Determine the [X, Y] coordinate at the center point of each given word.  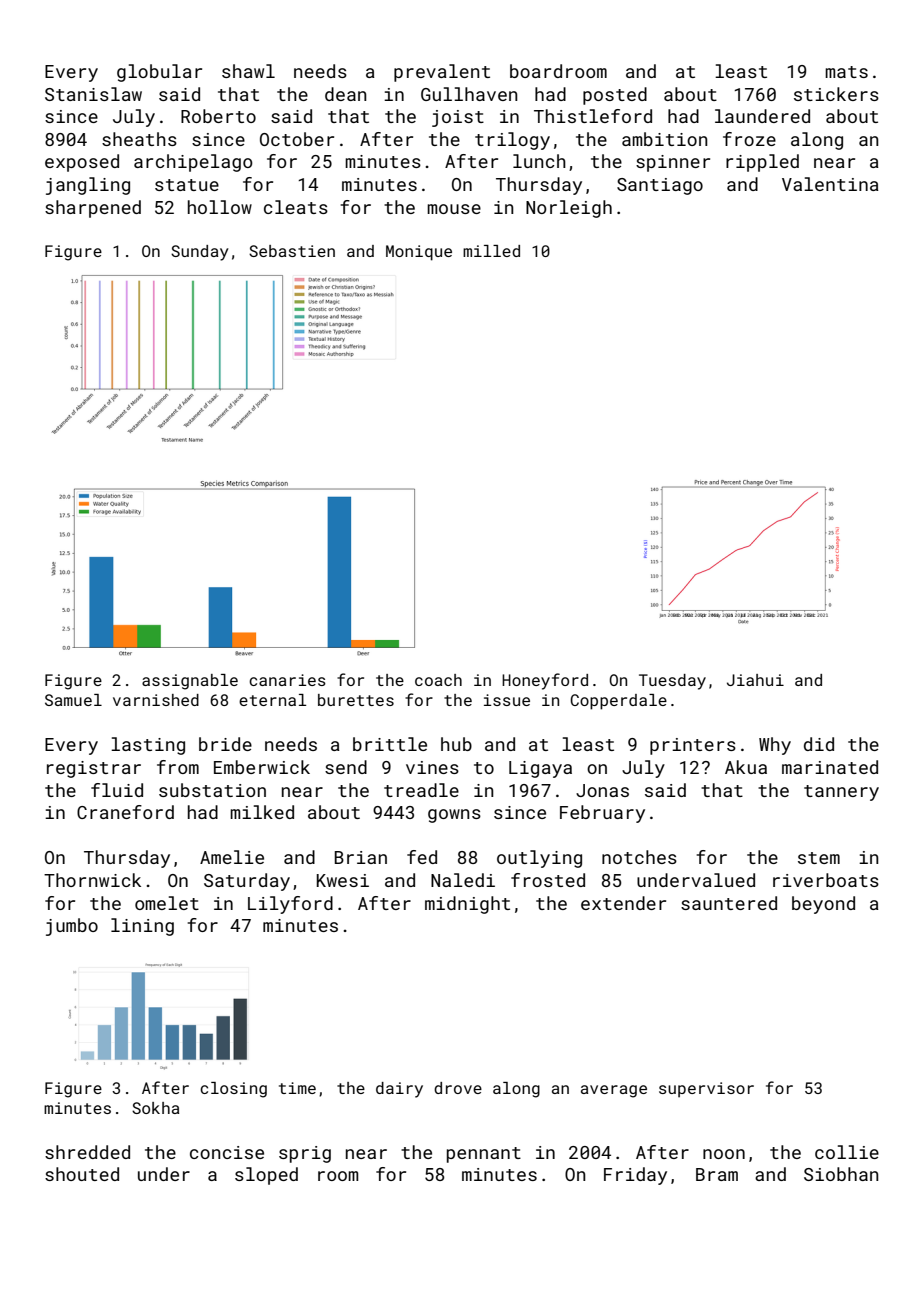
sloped [266, 1176]
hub [456, 744]
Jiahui [755, 680]
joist [458, 118]
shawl [248, 71]
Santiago [660, 186]
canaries [287, 680]
